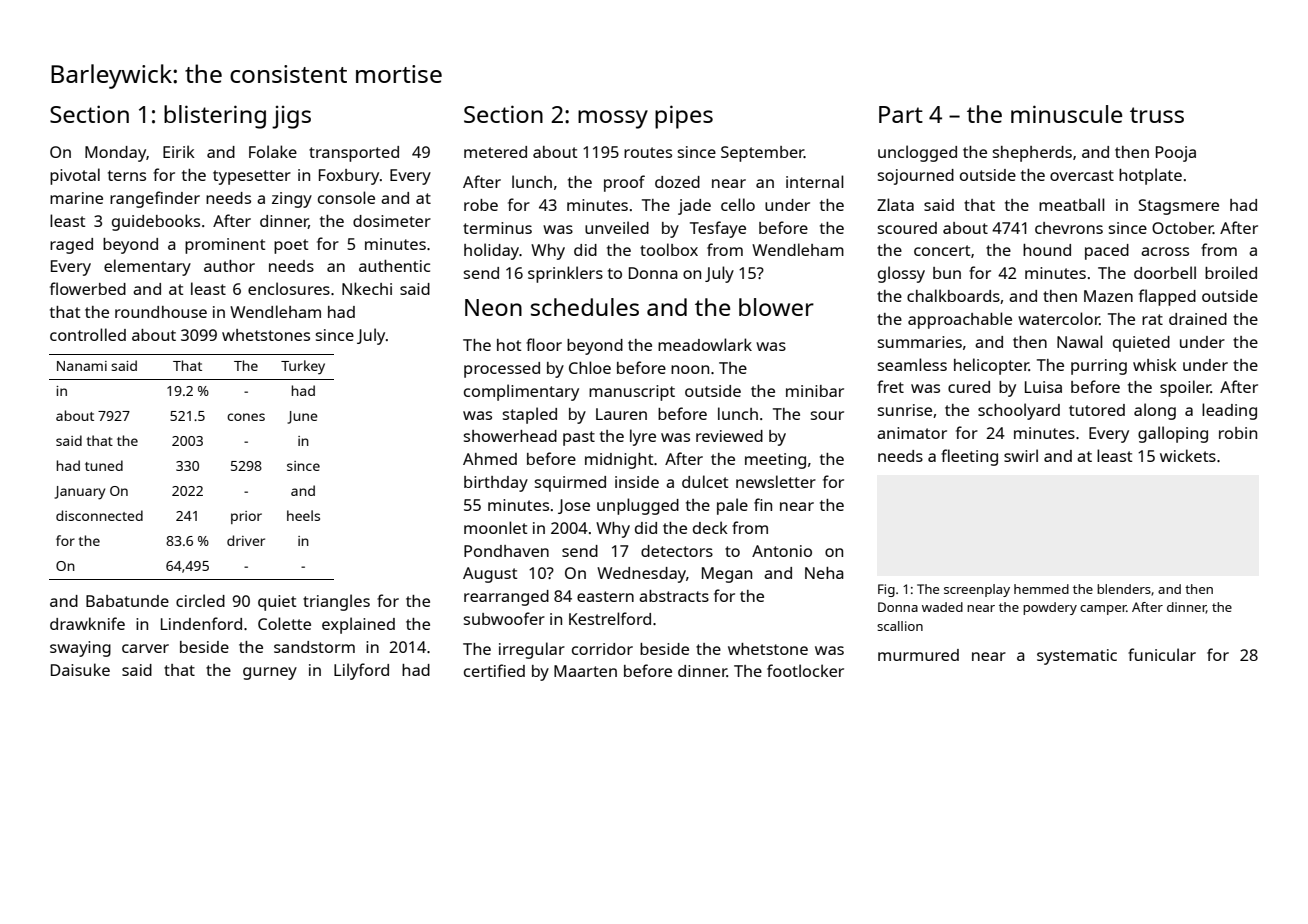  I want to click on Eirik, so click(179, 151).
